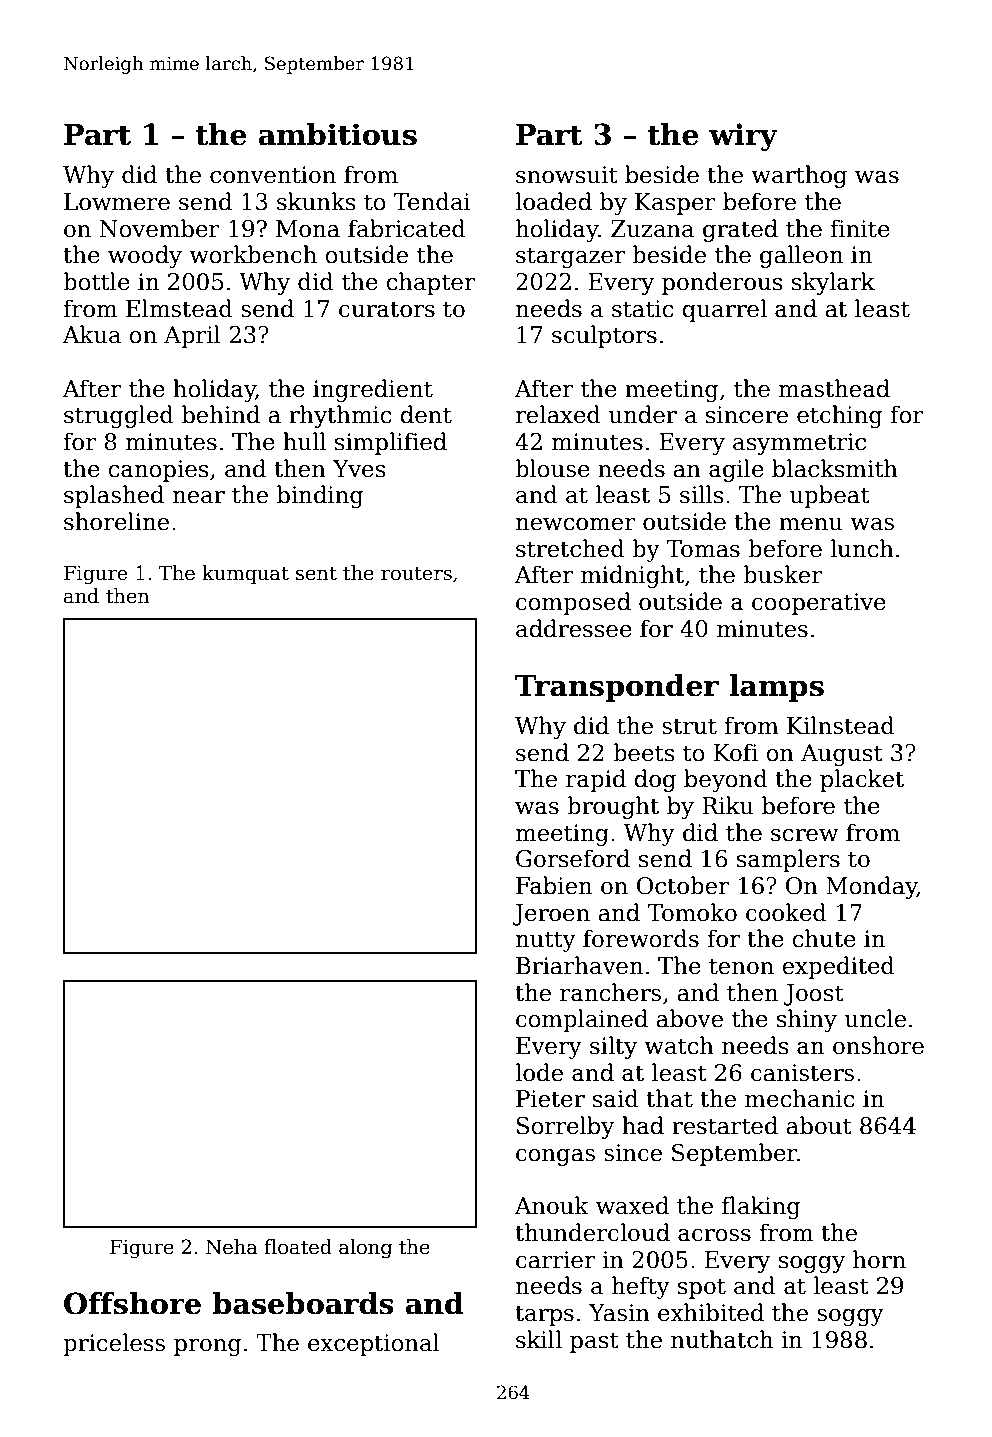  What do you see at coordinates (567, 175) in the document?
I see `snowsuit` at bounding box center [567, 175].
